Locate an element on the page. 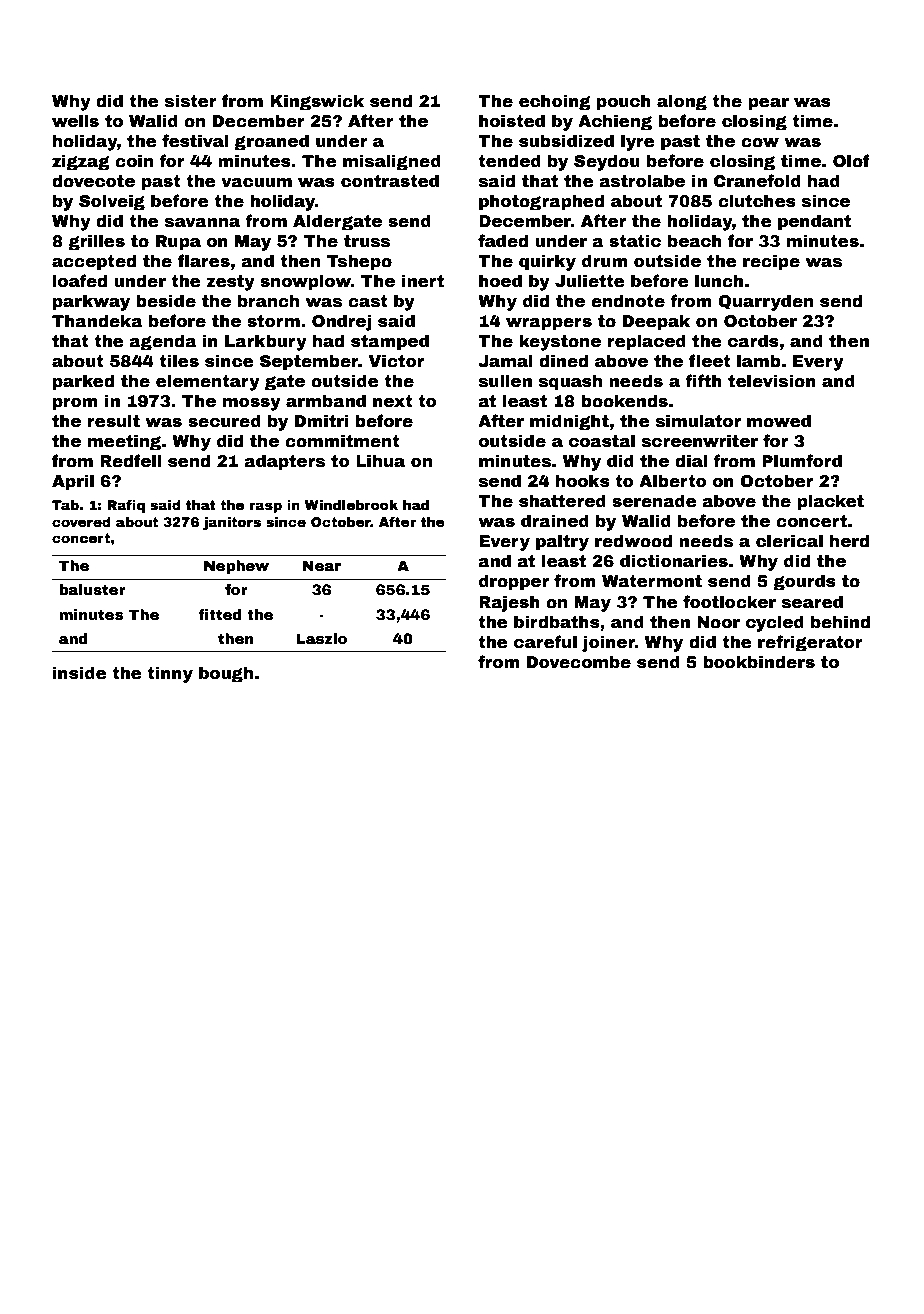  sister is located at coordinates (191, 101).
